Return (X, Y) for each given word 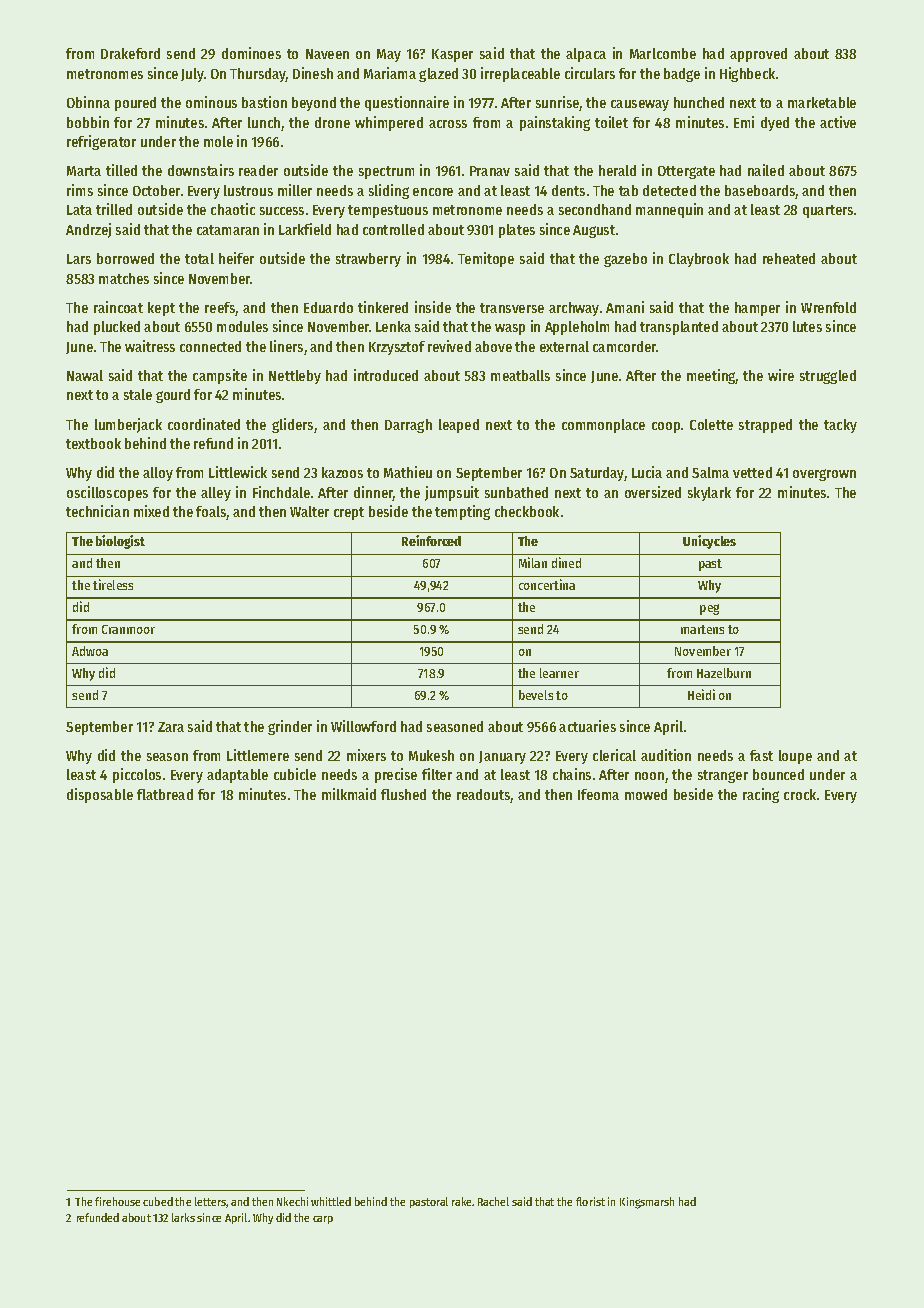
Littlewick (238, 472)
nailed (766, 170)
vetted (752, 472)
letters (210, 1201)
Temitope (486, 259)
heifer (236, 258)
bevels (536, 695)
